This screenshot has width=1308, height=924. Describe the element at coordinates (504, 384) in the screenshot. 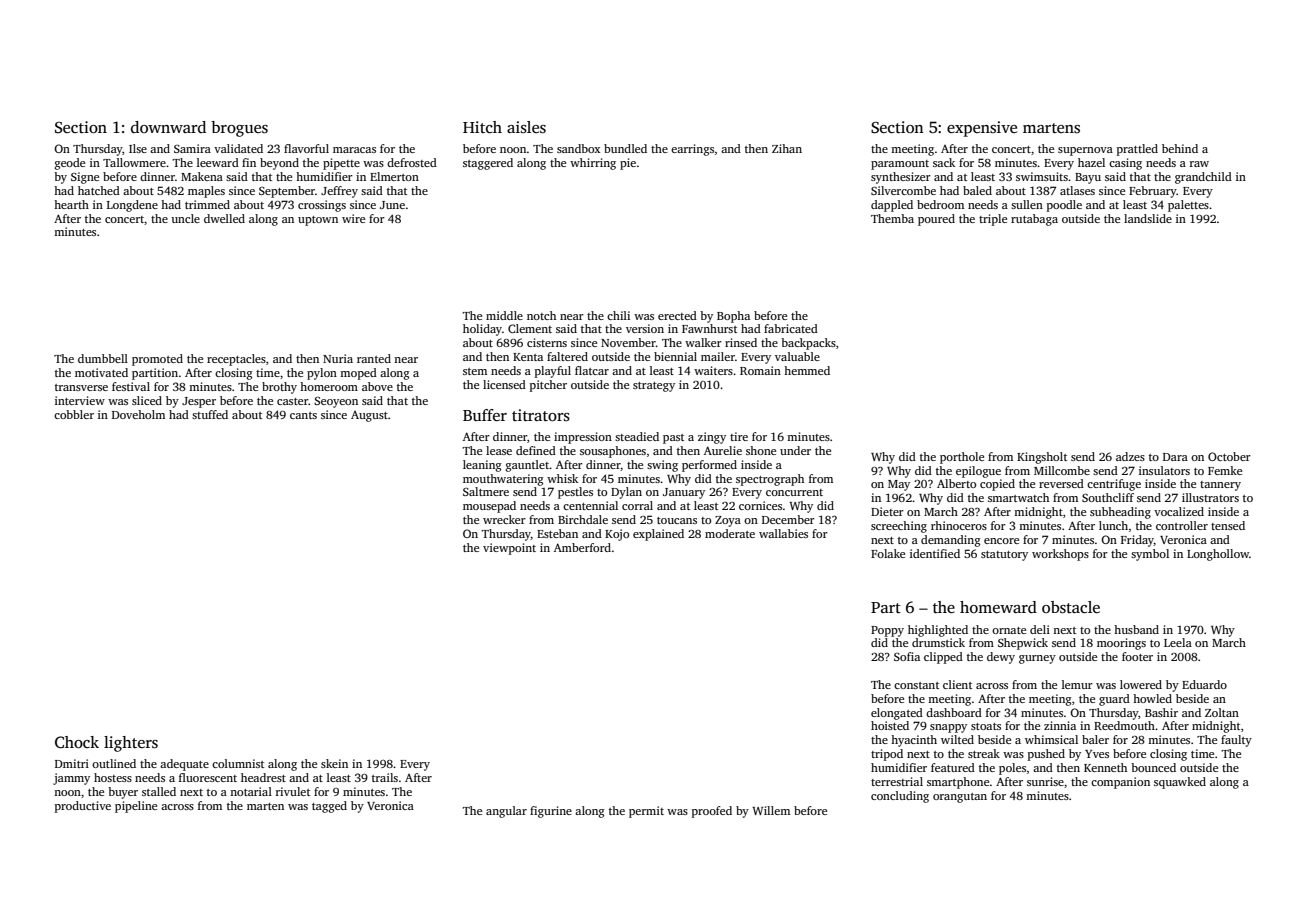

I see `licensed` at that location.
